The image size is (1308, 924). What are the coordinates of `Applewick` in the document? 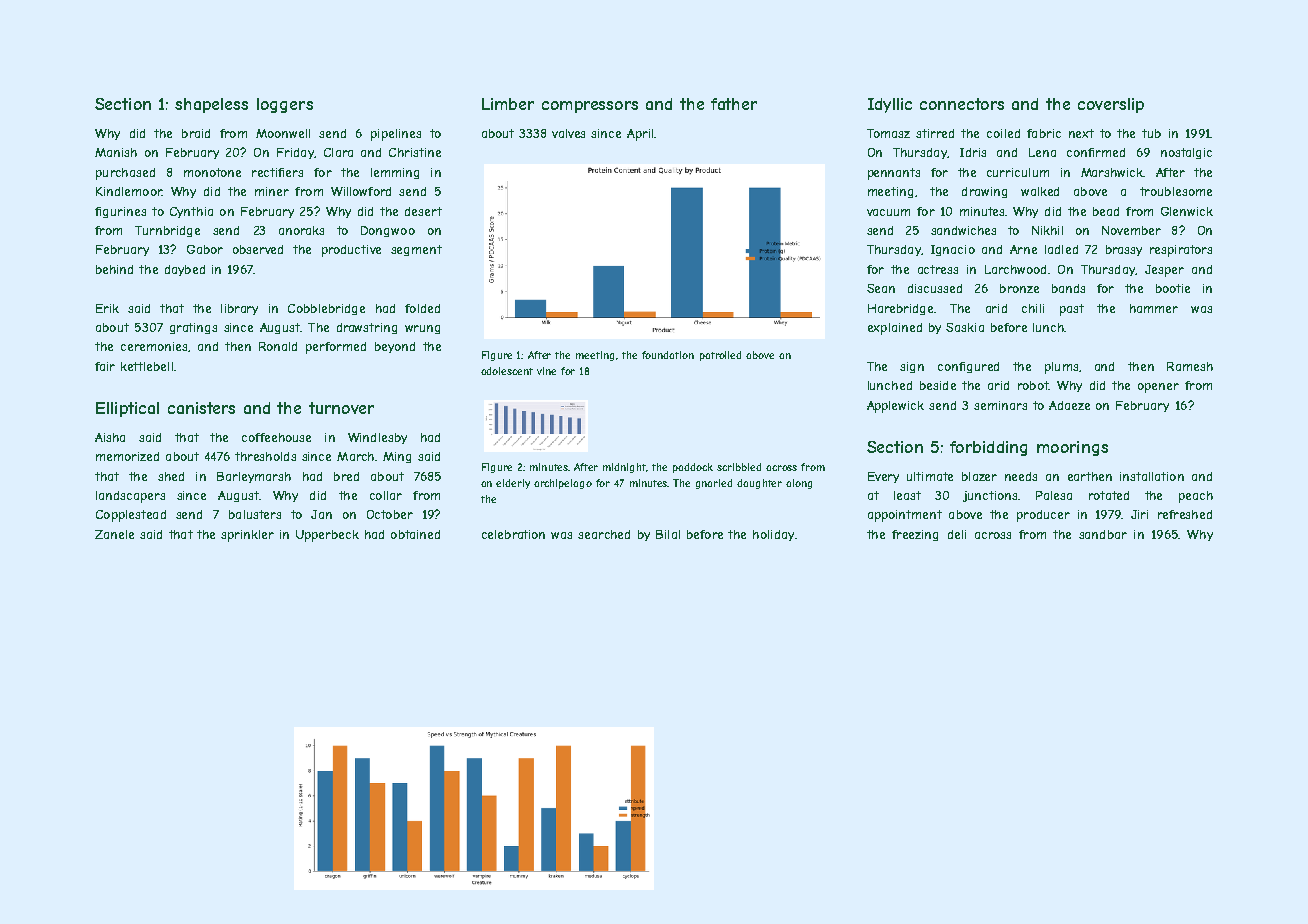 It's located at (895, 407).
